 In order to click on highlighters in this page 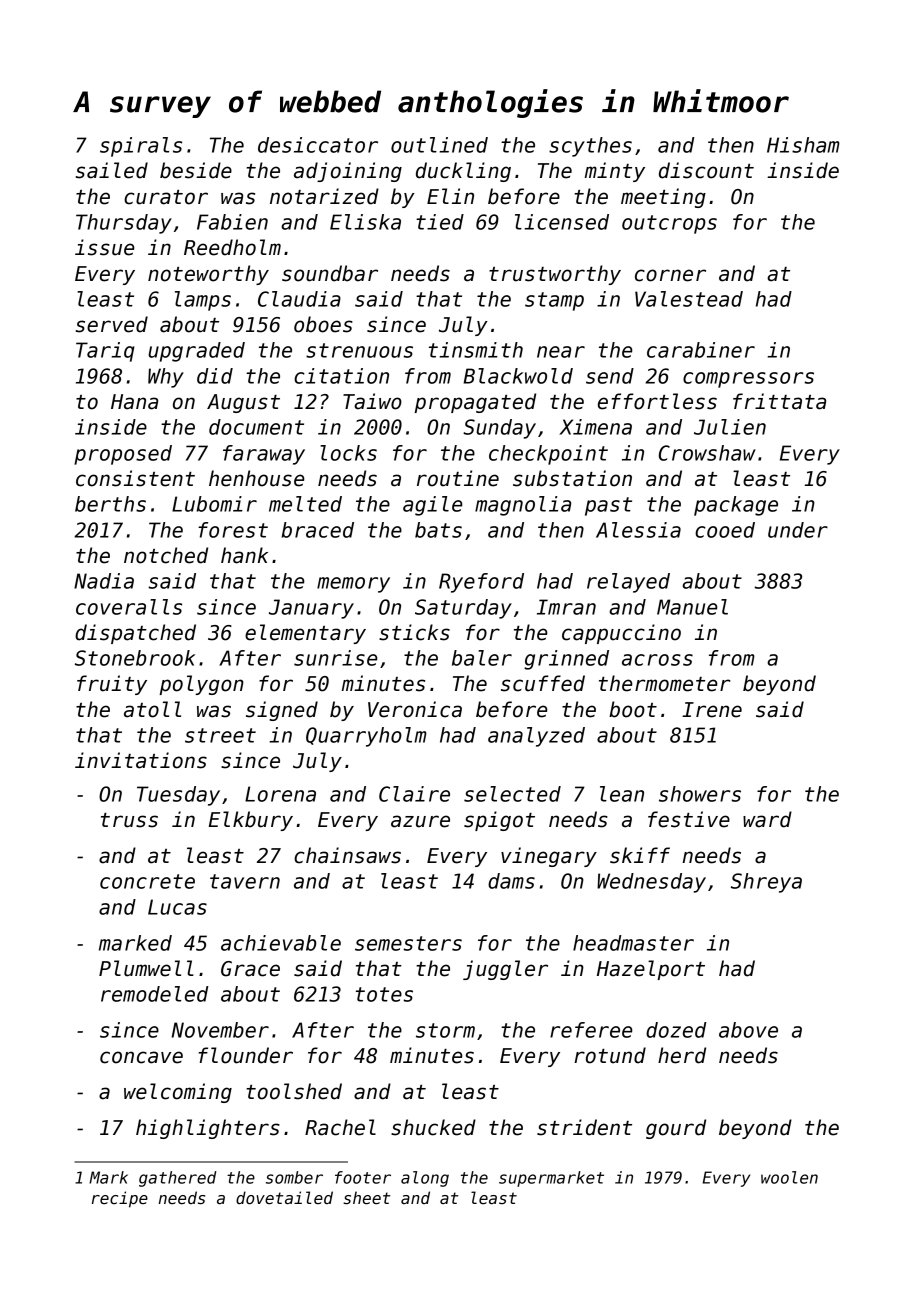, I will do `click(208, 1129)`.
